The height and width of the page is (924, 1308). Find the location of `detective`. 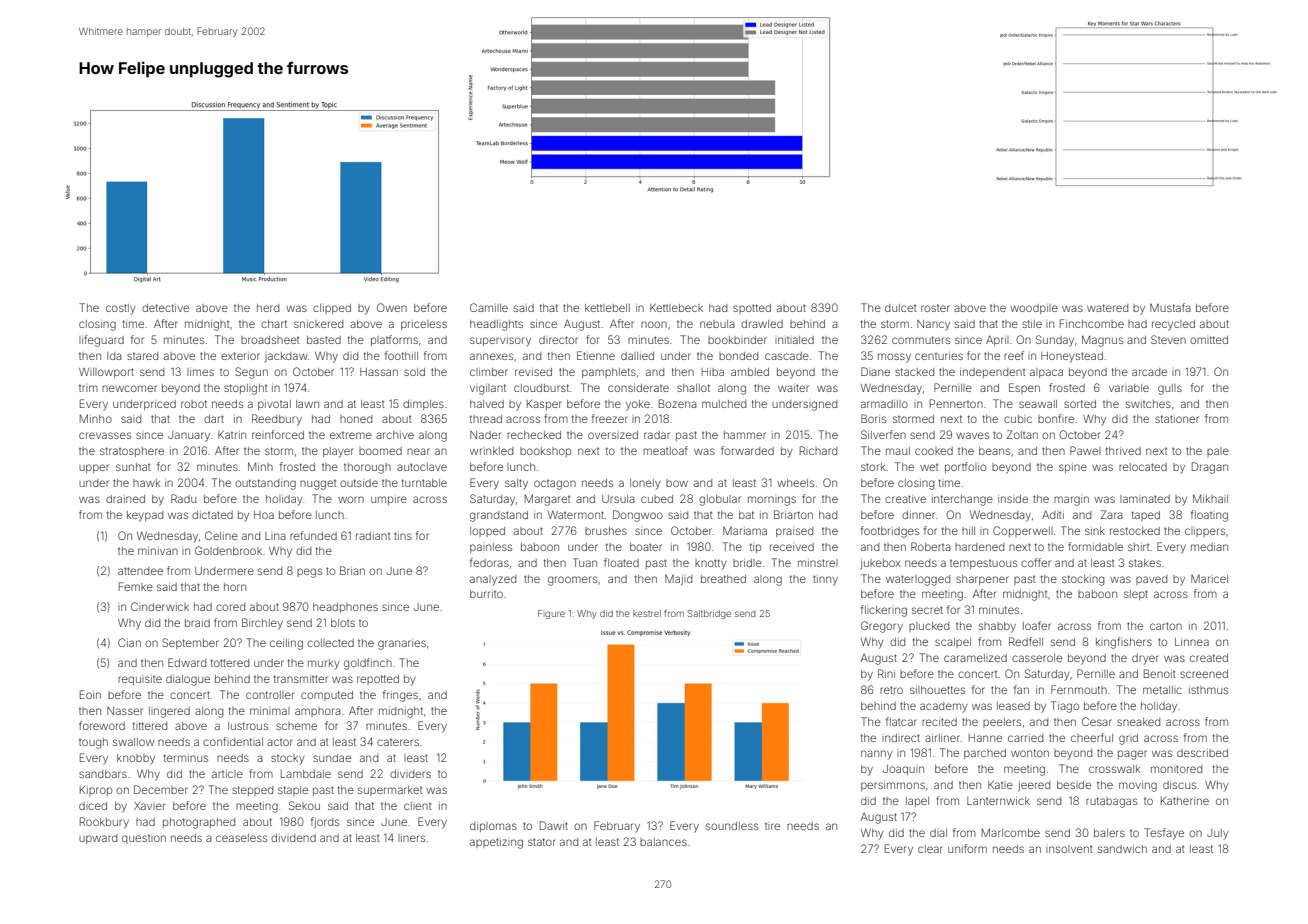

detective is located at coordinates (165, 308).
